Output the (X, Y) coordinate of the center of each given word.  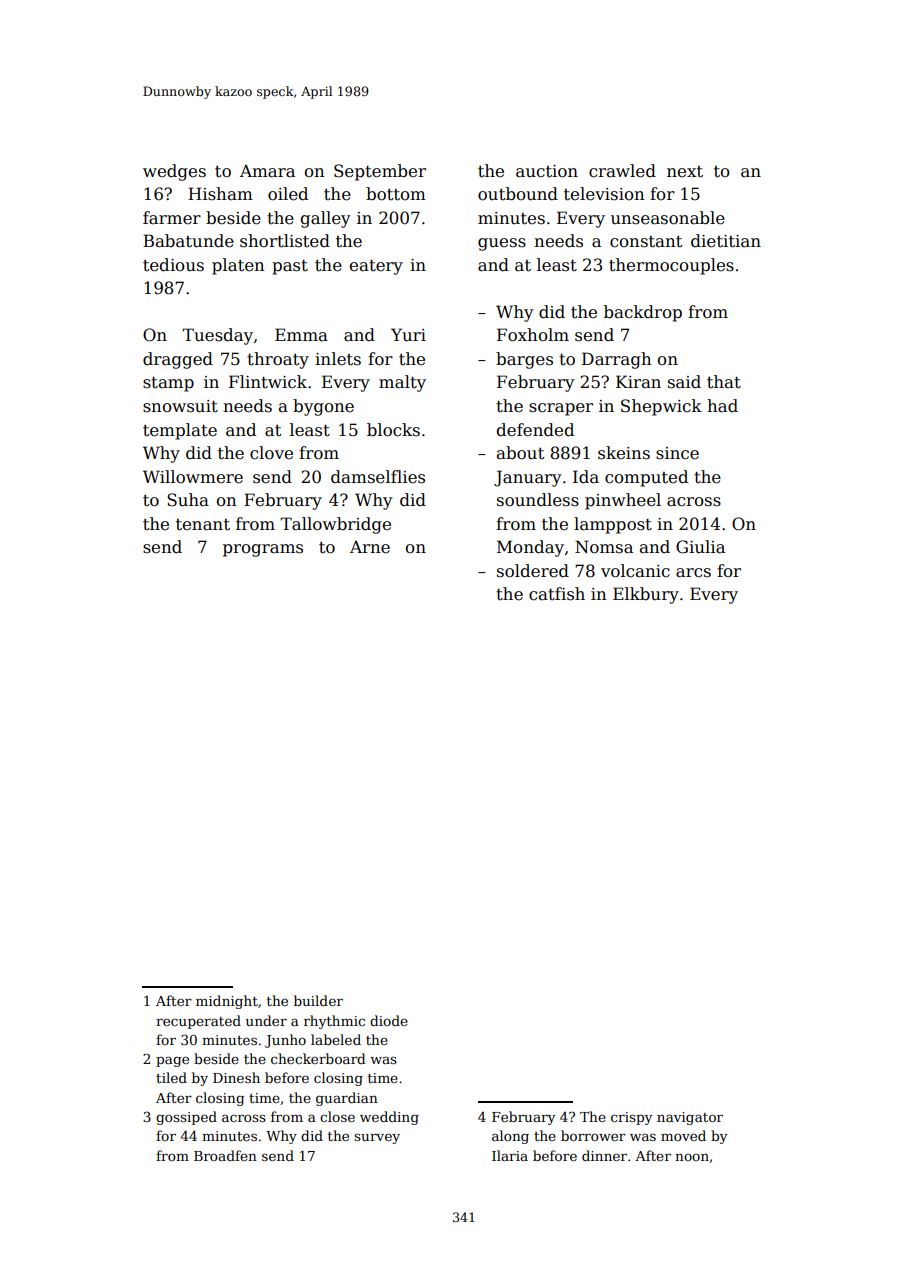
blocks (393, 430)
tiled (171, 1077)
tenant (203, 525)
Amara (267, 171)
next (685, 172)
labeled (336, 1039)
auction (547, 171)
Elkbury (646, 595)
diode (389, 1020)
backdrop (643, 313)
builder (318, 1000)
